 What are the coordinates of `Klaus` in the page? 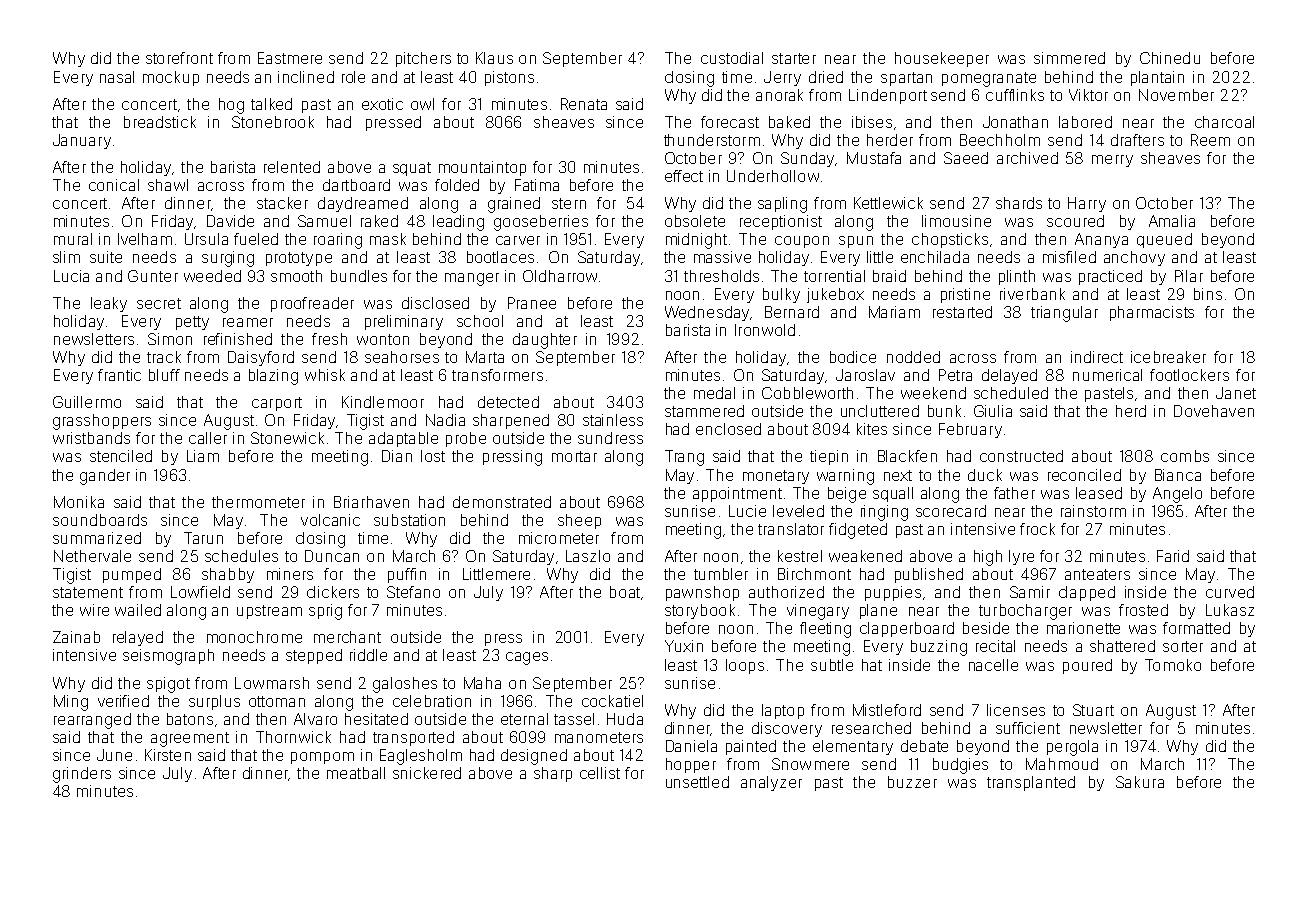 It's located at (494, 58).
